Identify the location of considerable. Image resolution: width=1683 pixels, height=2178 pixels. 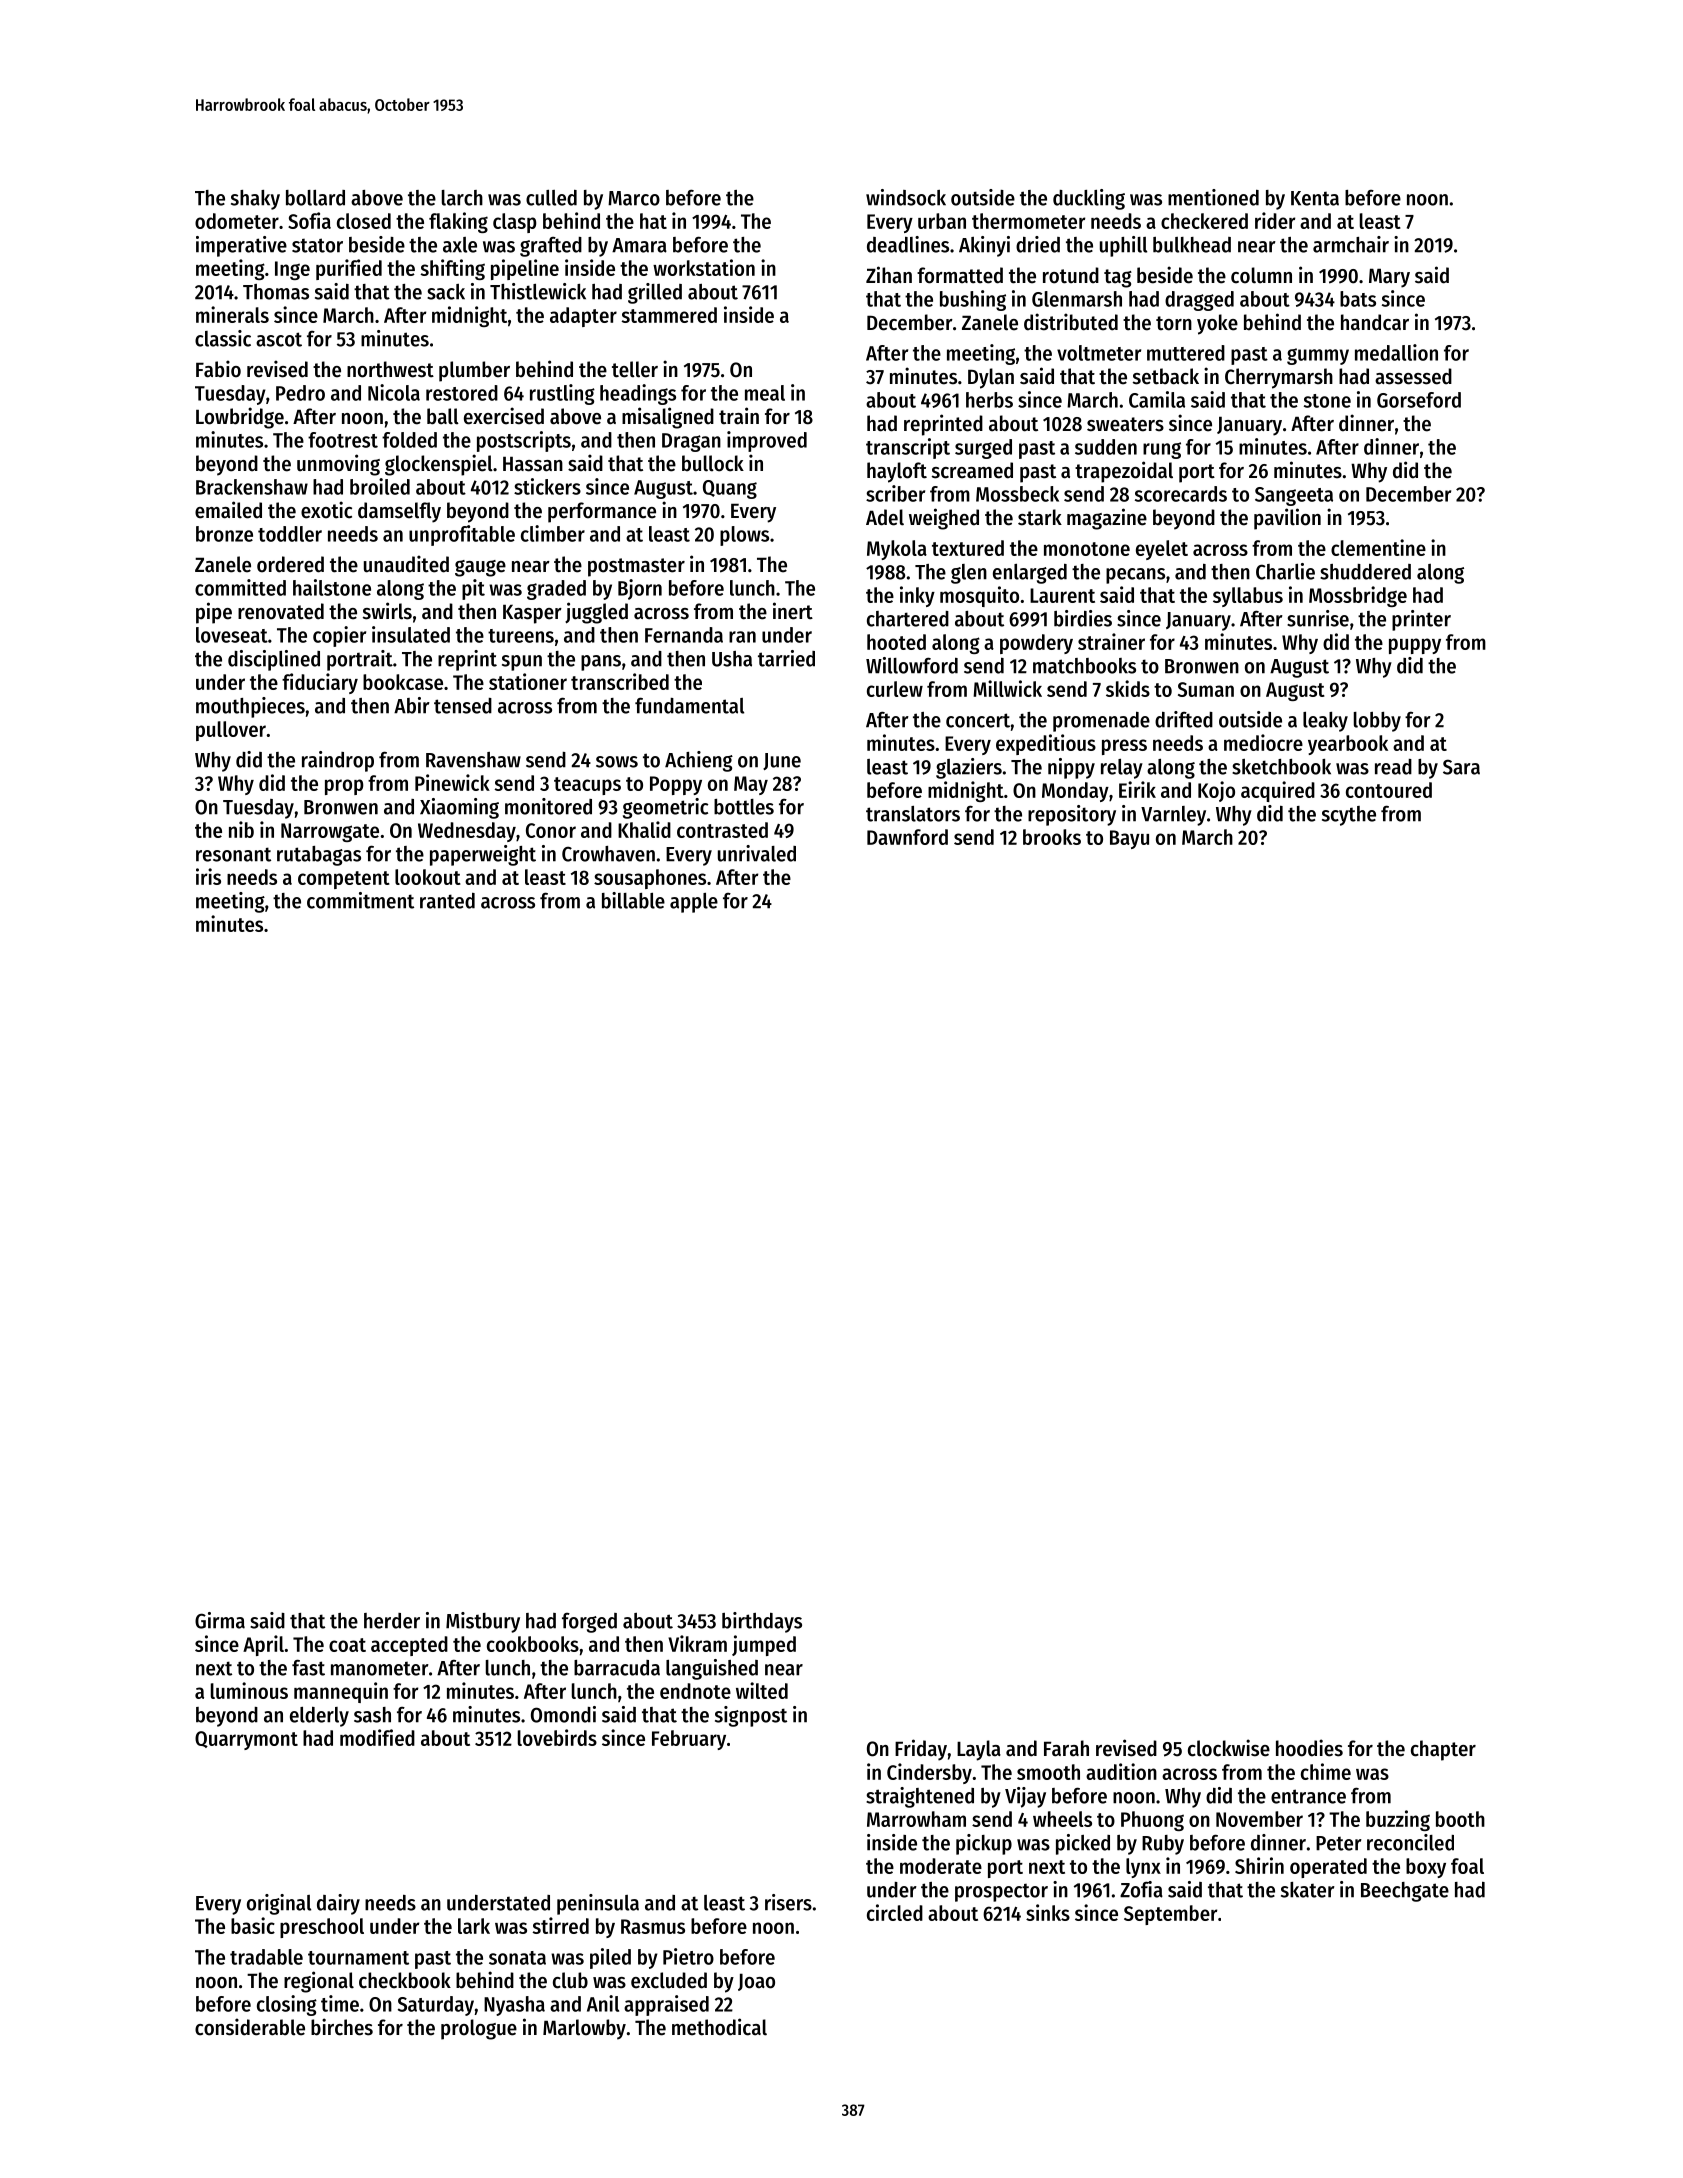
(250, 2027).
